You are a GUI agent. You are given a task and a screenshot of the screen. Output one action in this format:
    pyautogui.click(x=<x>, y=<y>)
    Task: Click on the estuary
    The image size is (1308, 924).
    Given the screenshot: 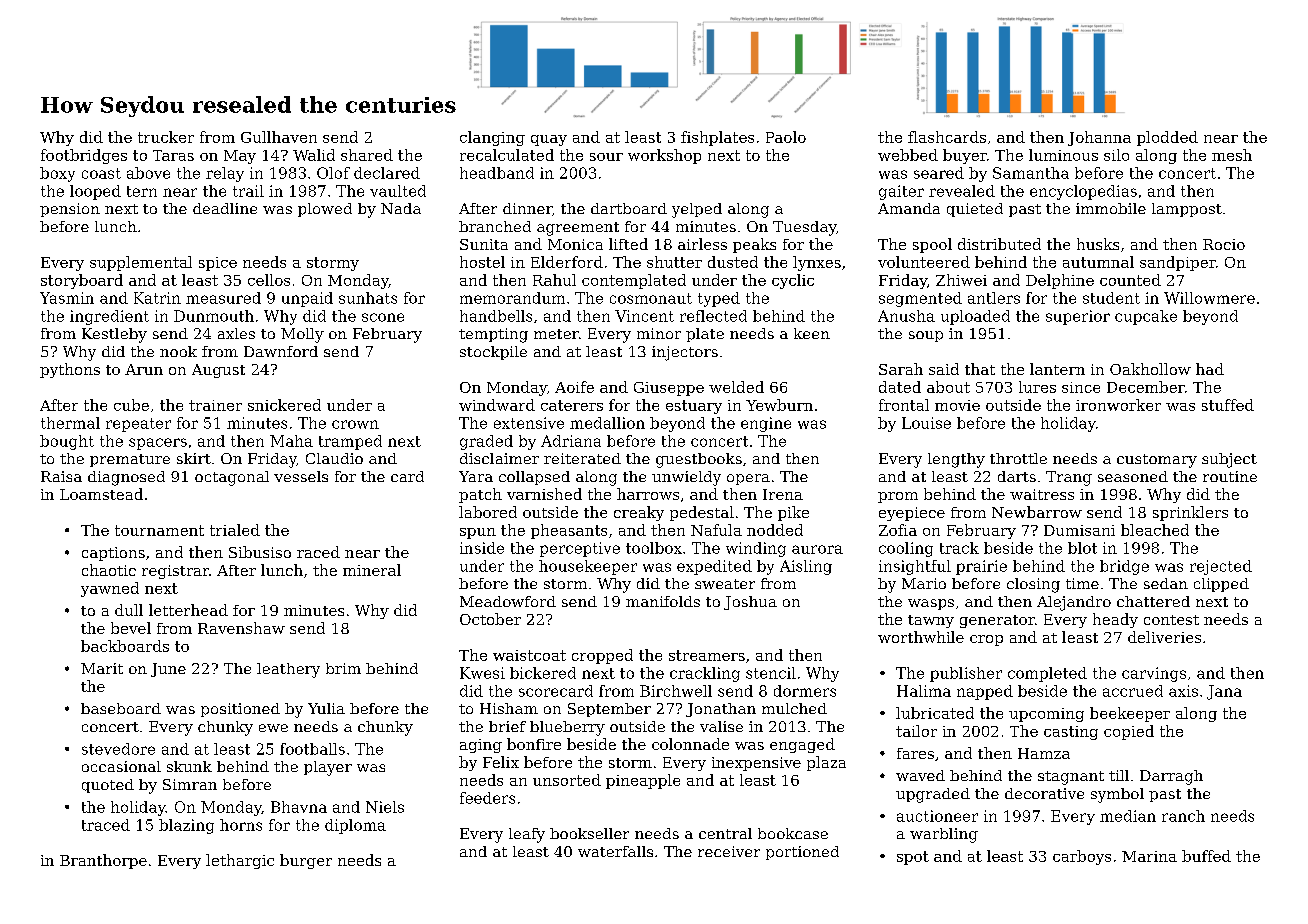 What is the action you would take?
    pyautogui.click(x=694, y=407)
